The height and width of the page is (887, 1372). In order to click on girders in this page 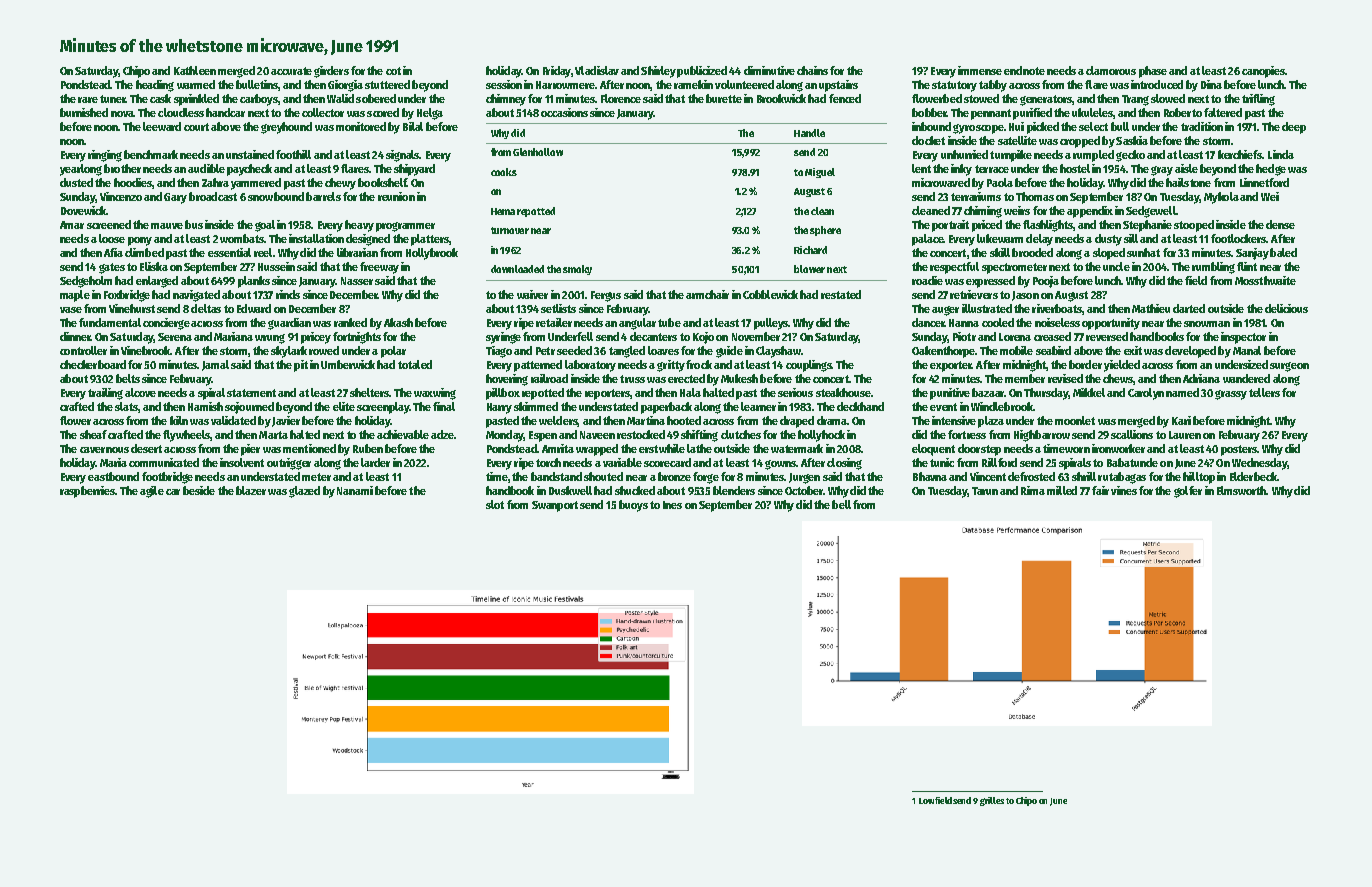, I will do `click(331, 72)`.
